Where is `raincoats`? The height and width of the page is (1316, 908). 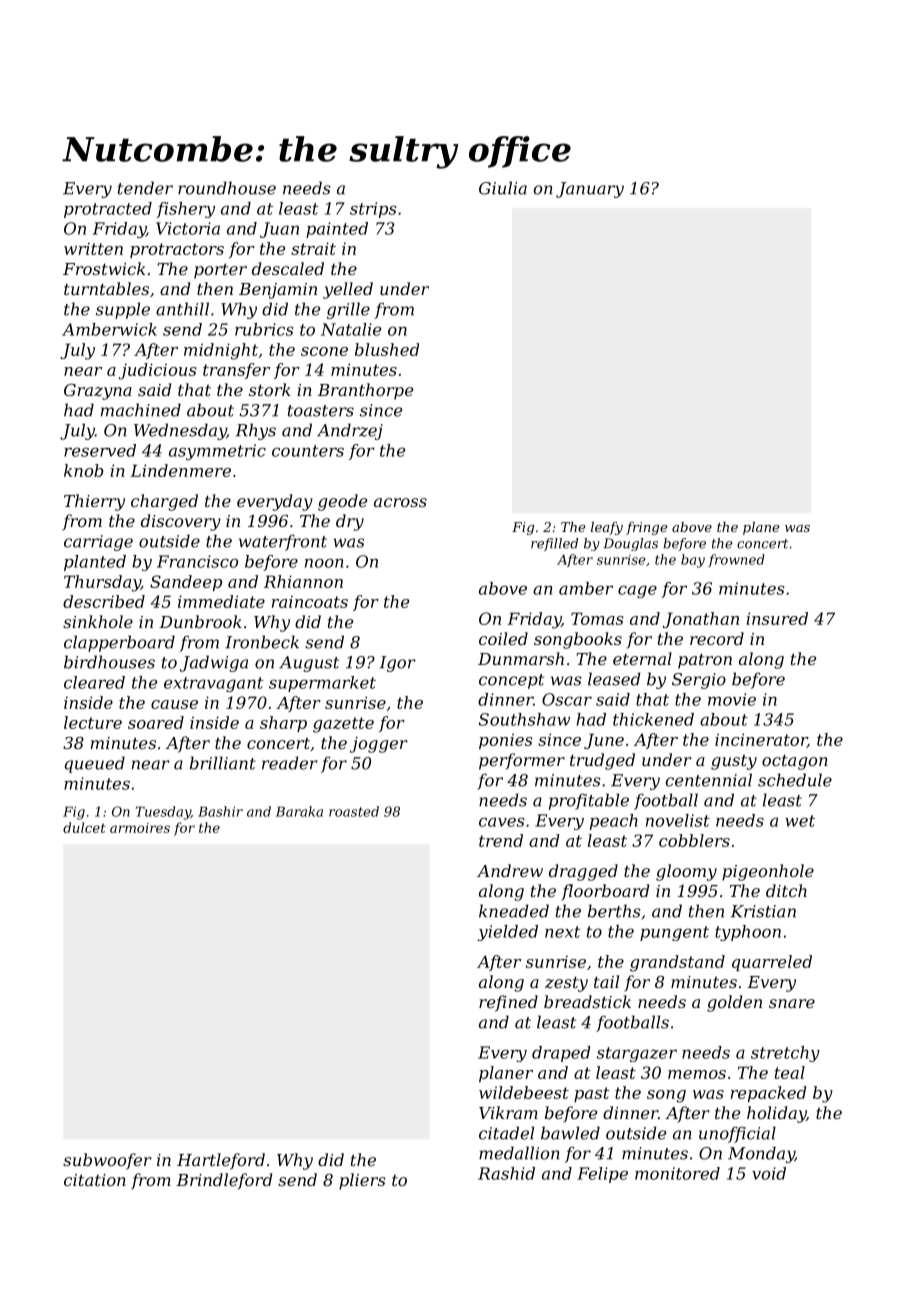
raincoats is located at coordinates (310, 602).
